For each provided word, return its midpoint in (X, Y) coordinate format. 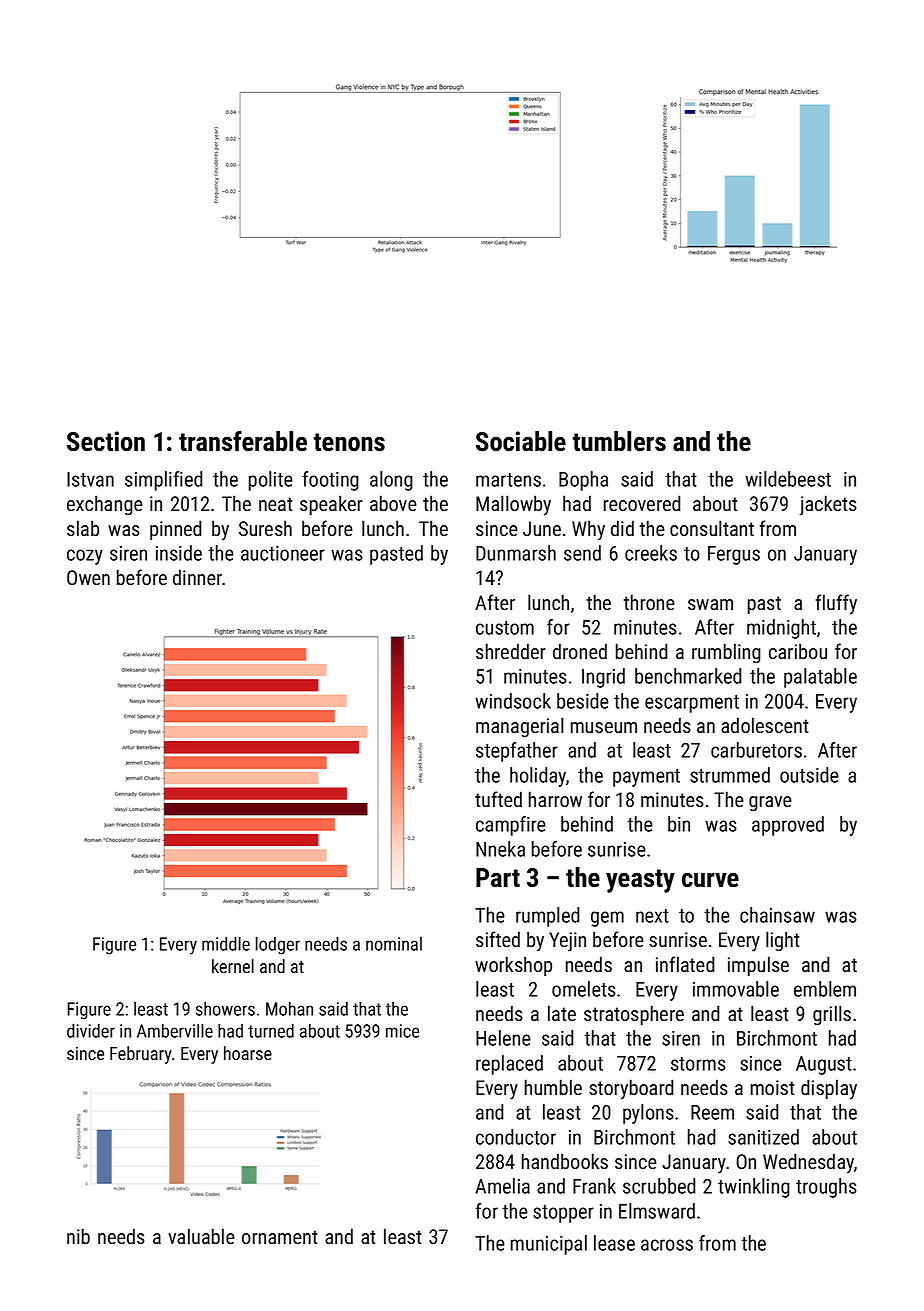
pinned (175, 530)
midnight (781, 629)
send (582, 553)
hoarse (248, 1053)
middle (226, 943)
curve (710, 880)
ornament (280, 1237)
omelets (584, 989)
